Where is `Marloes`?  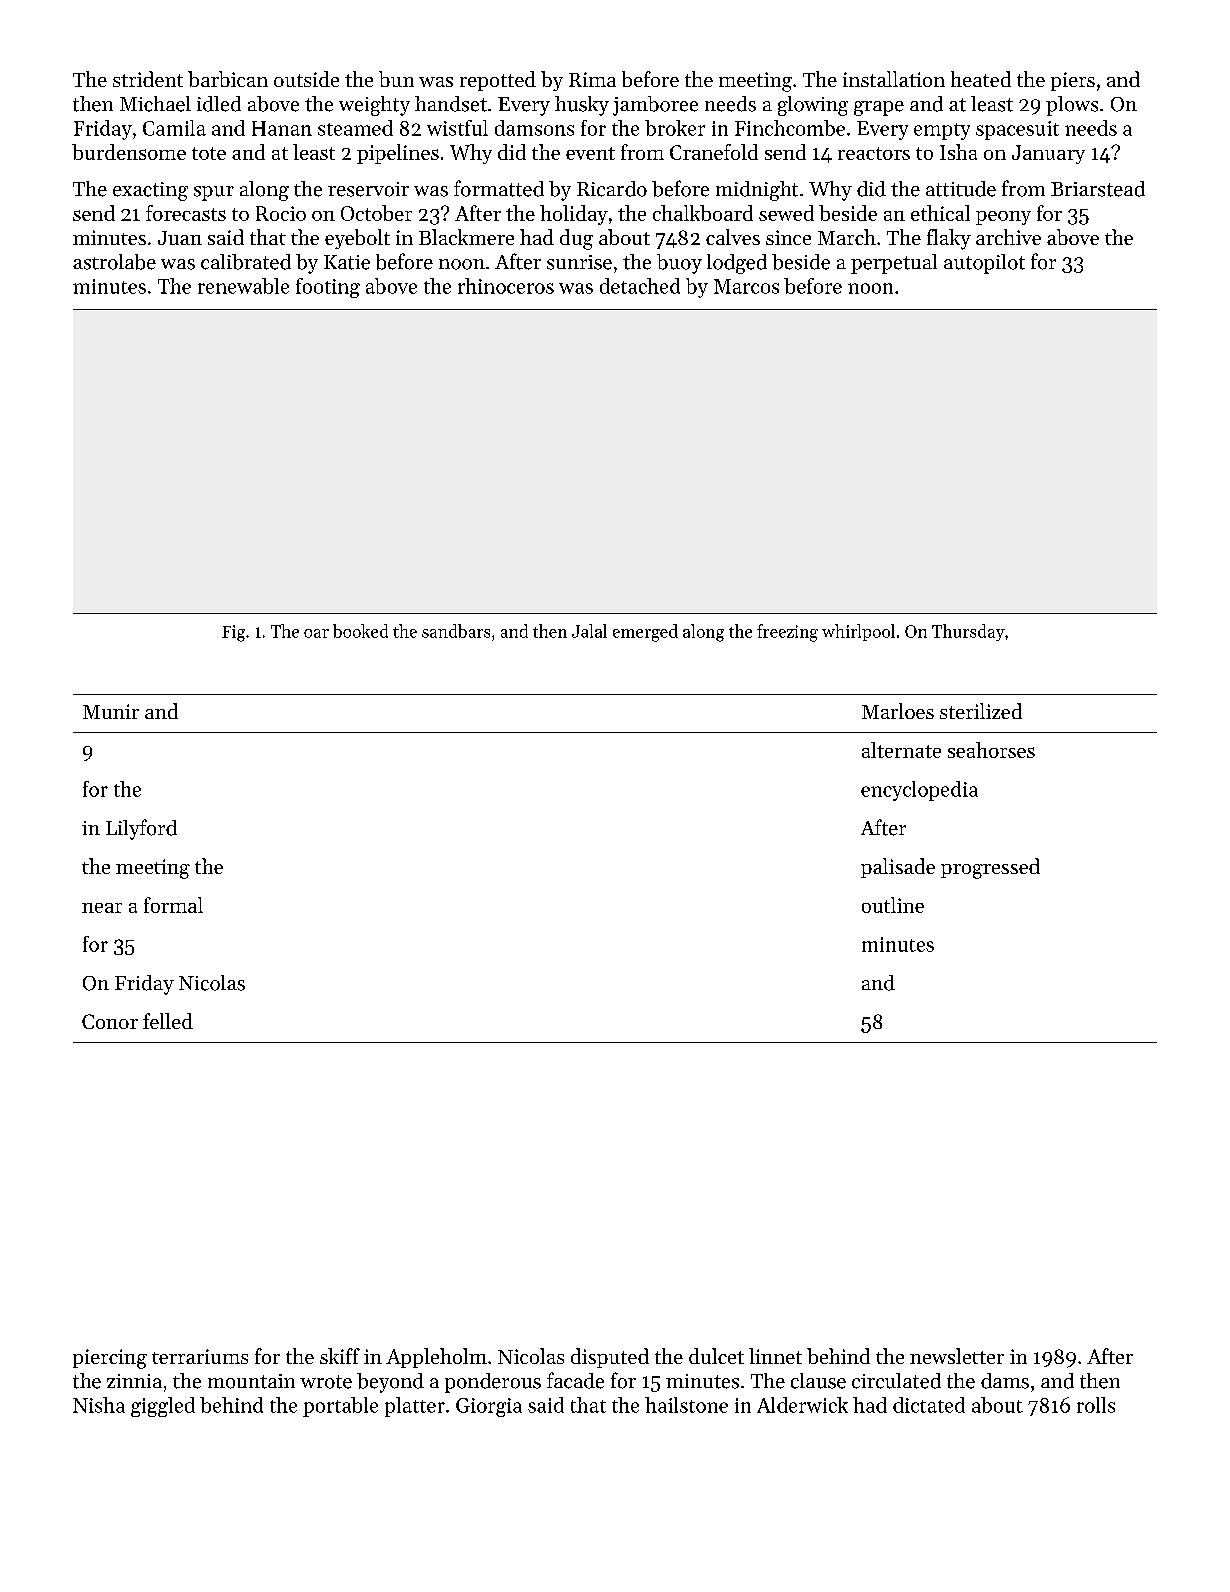 Marloes is located at coordinates (898, 711).
